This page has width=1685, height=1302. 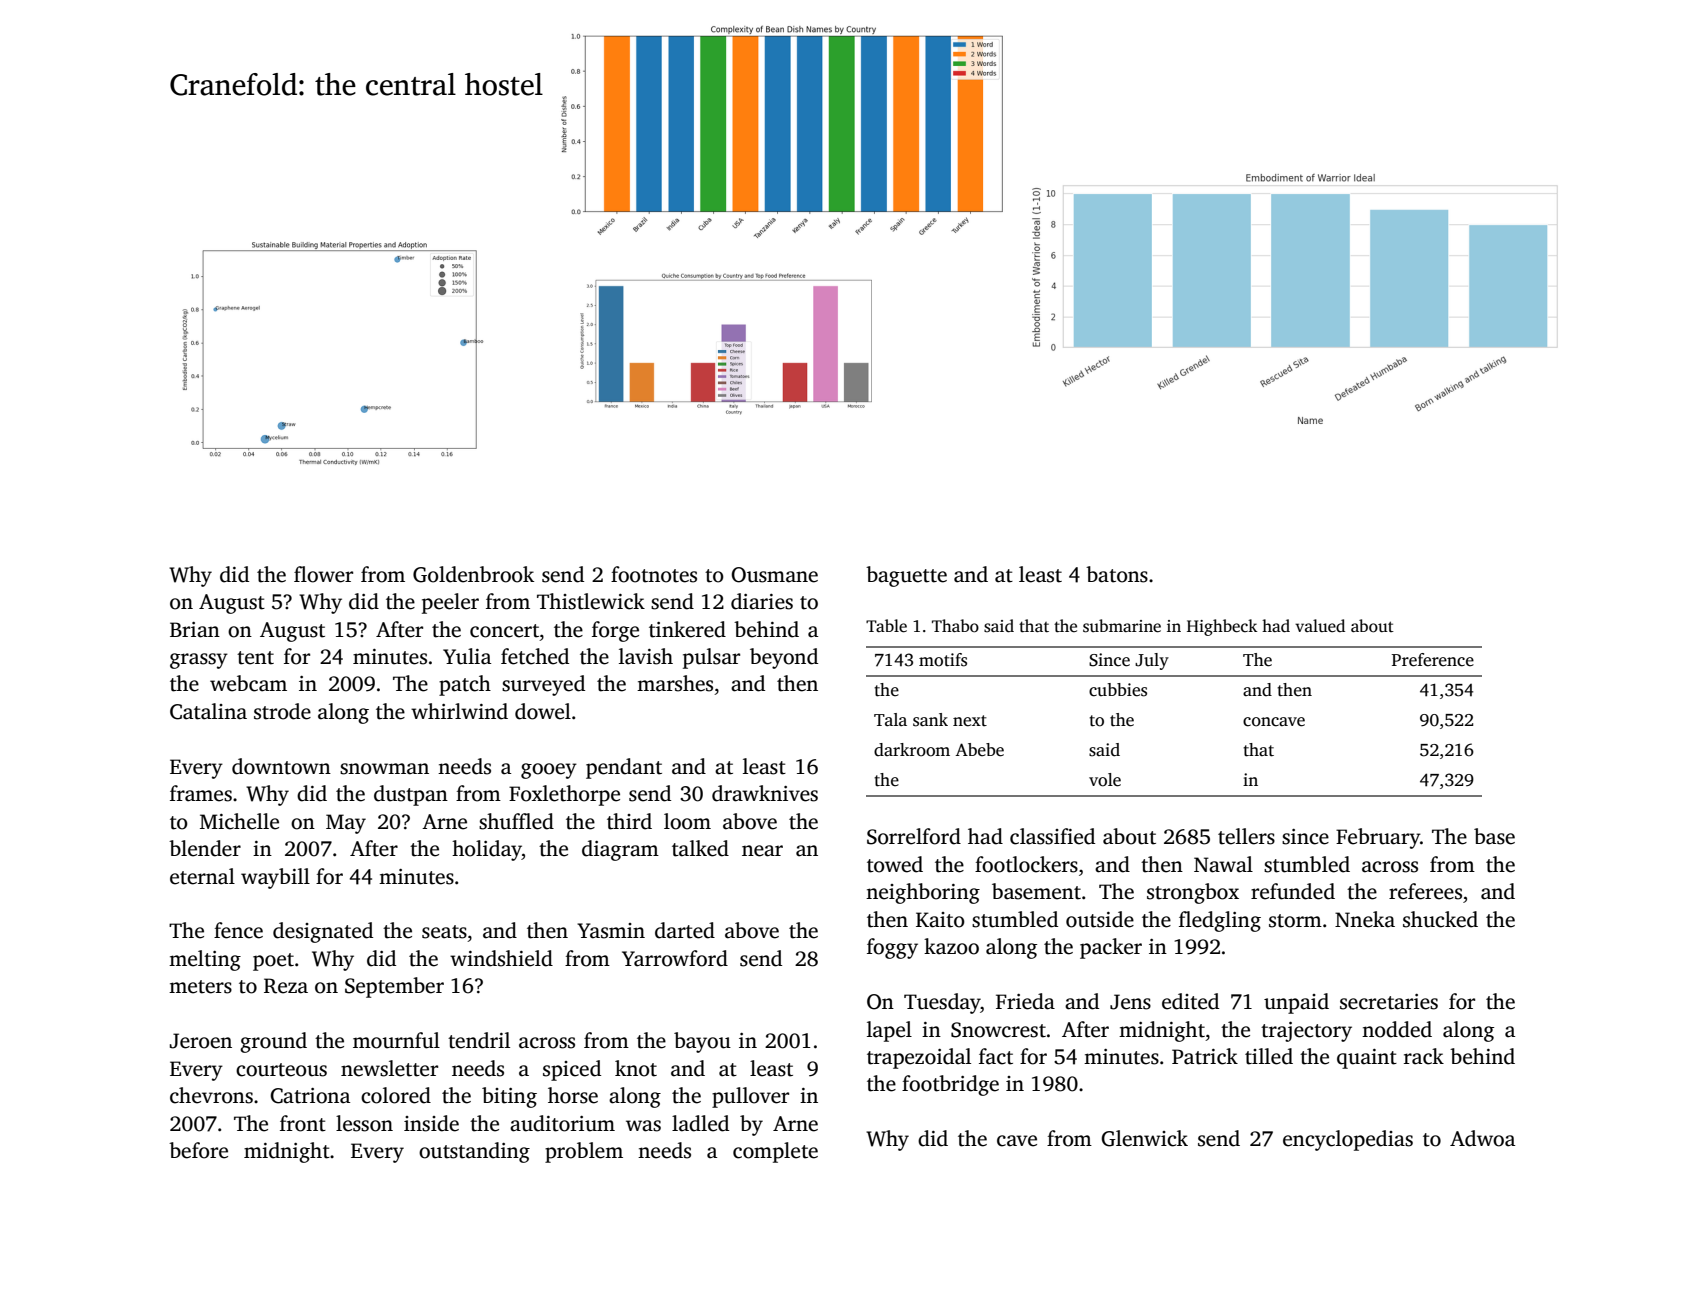 I want to click on snowman, so click(x=384, y=769).
